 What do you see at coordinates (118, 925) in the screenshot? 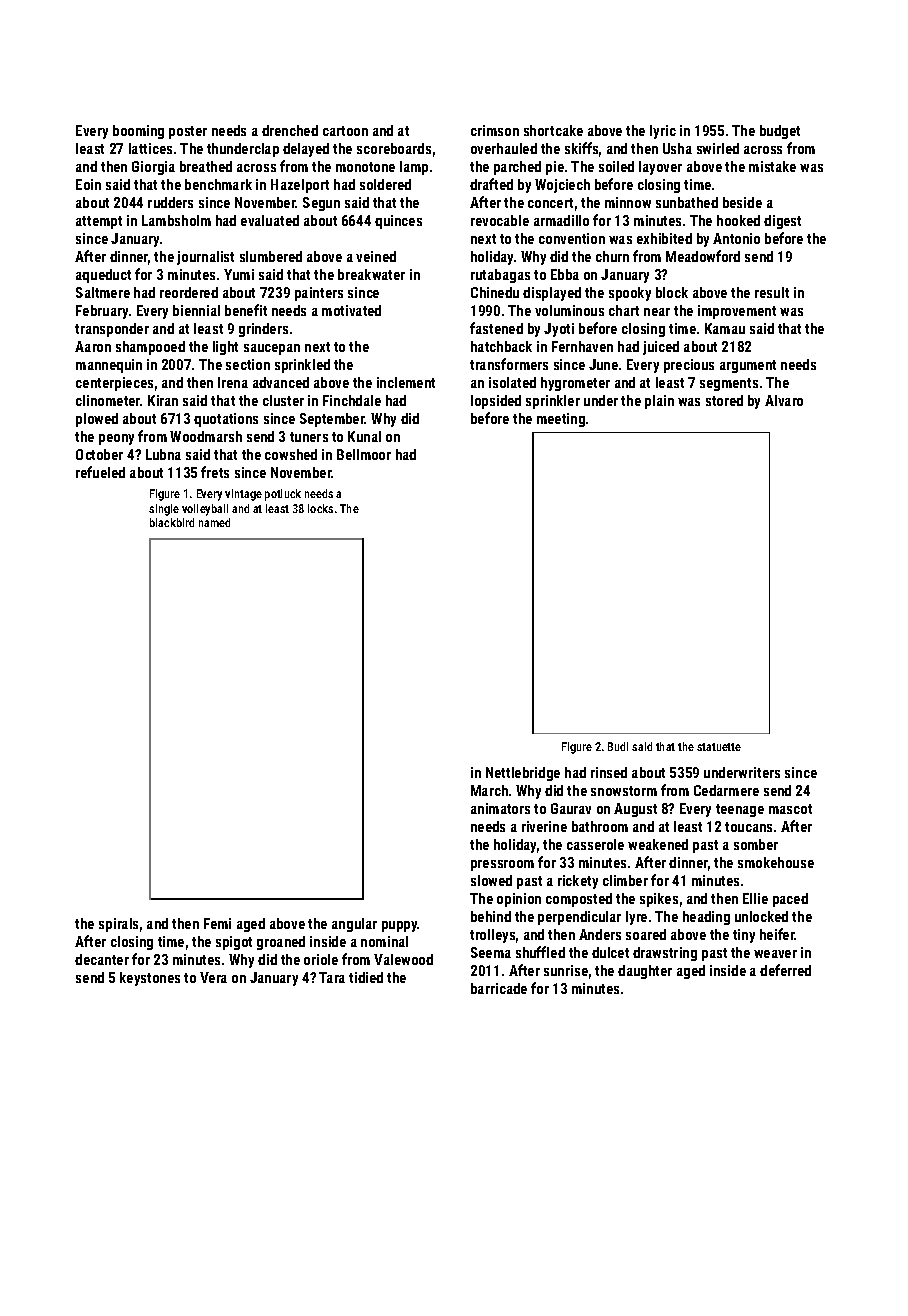
I see `spirals` at bounding box center [118, 925].
